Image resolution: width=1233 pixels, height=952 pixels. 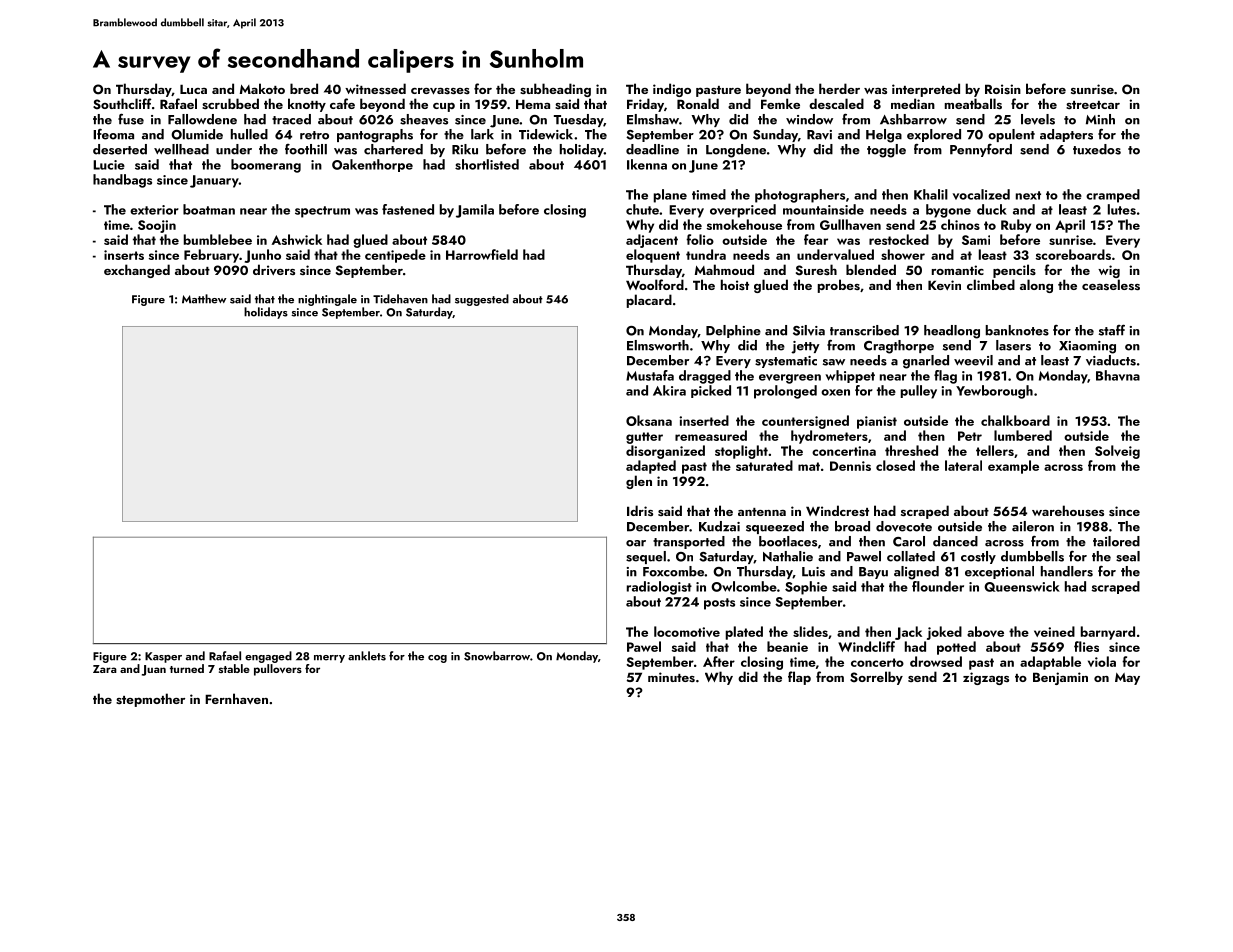 I want to click on anklets, so click(x=367, y=656).
